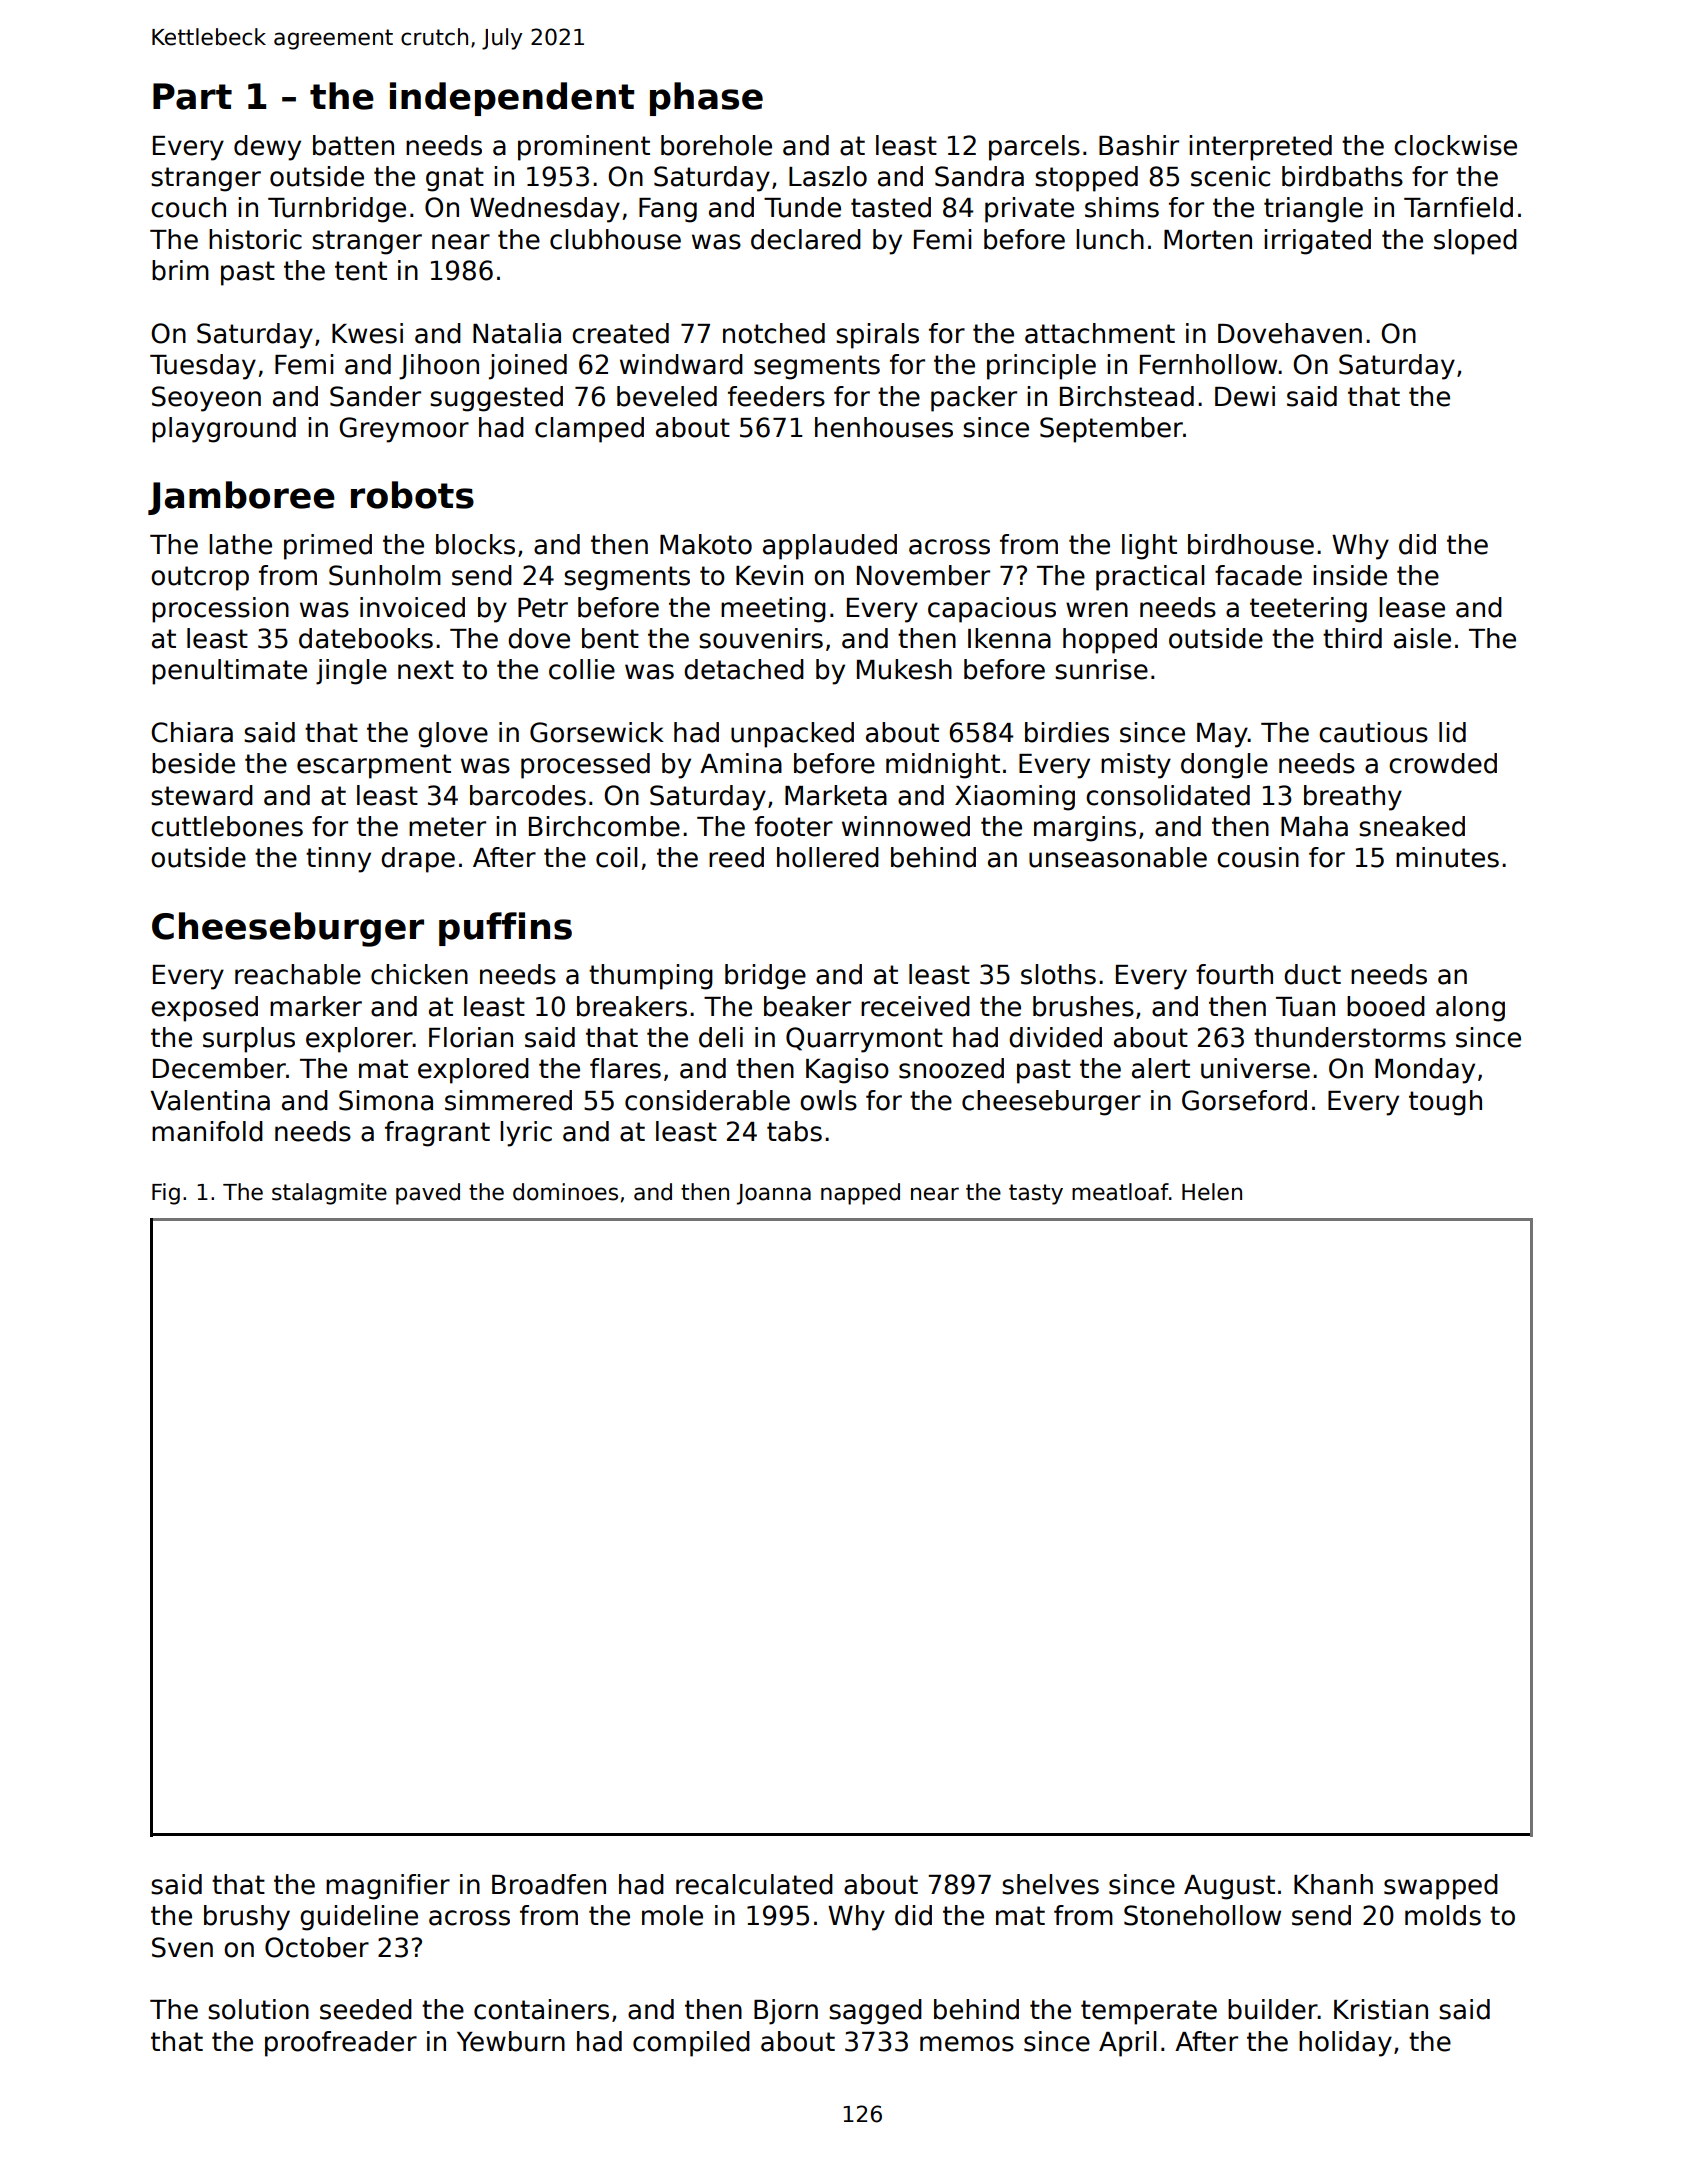 The width and height of the screenshot is (1683, 2178). I want to click on unseasonable, so click(1118, 857).
